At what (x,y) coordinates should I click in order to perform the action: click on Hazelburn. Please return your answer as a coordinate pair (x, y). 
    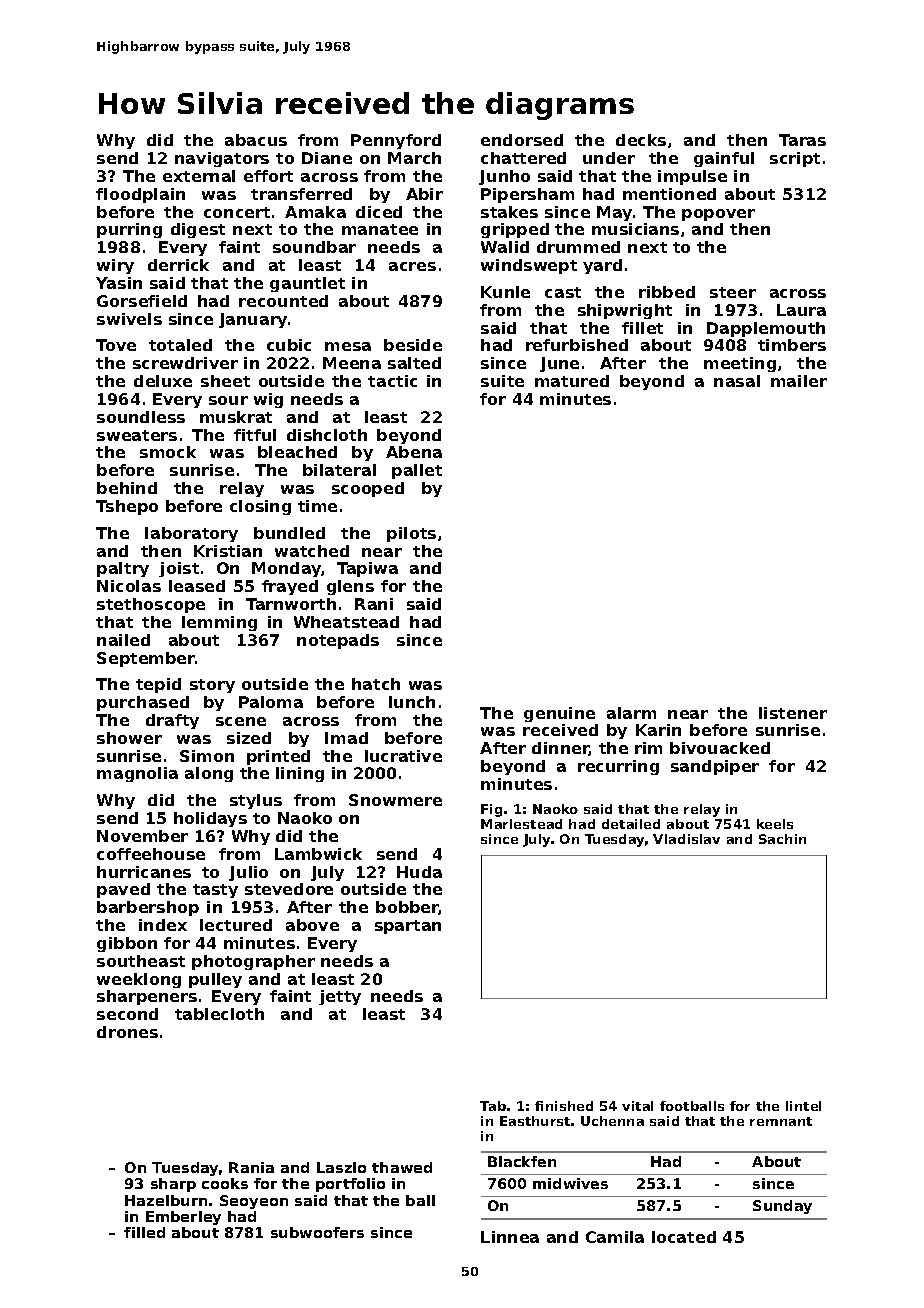
    Looking at the image, I should click on (166, 1200).
